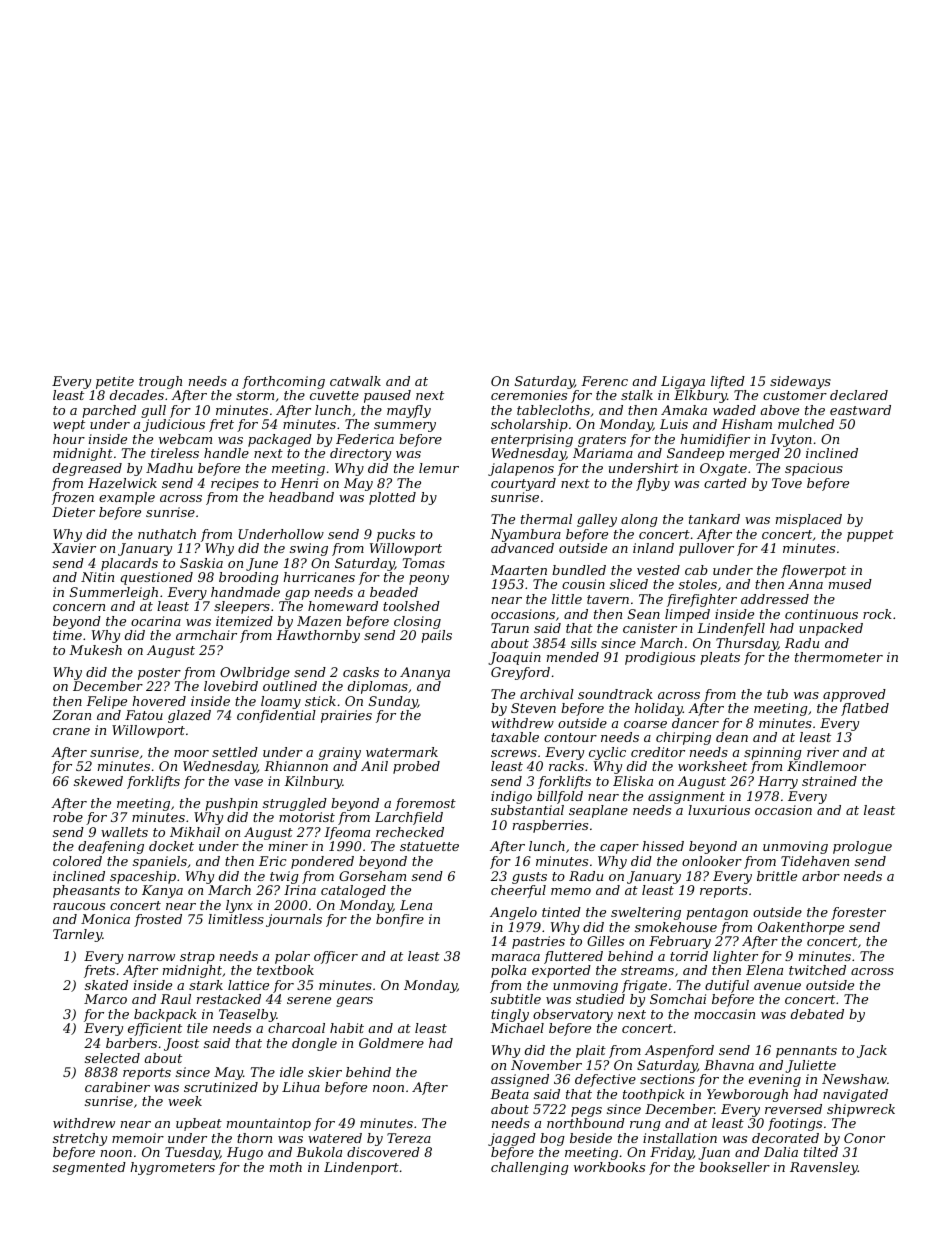 This document has height=1233, width=952. I want to click on strained, so click(829, 781).
